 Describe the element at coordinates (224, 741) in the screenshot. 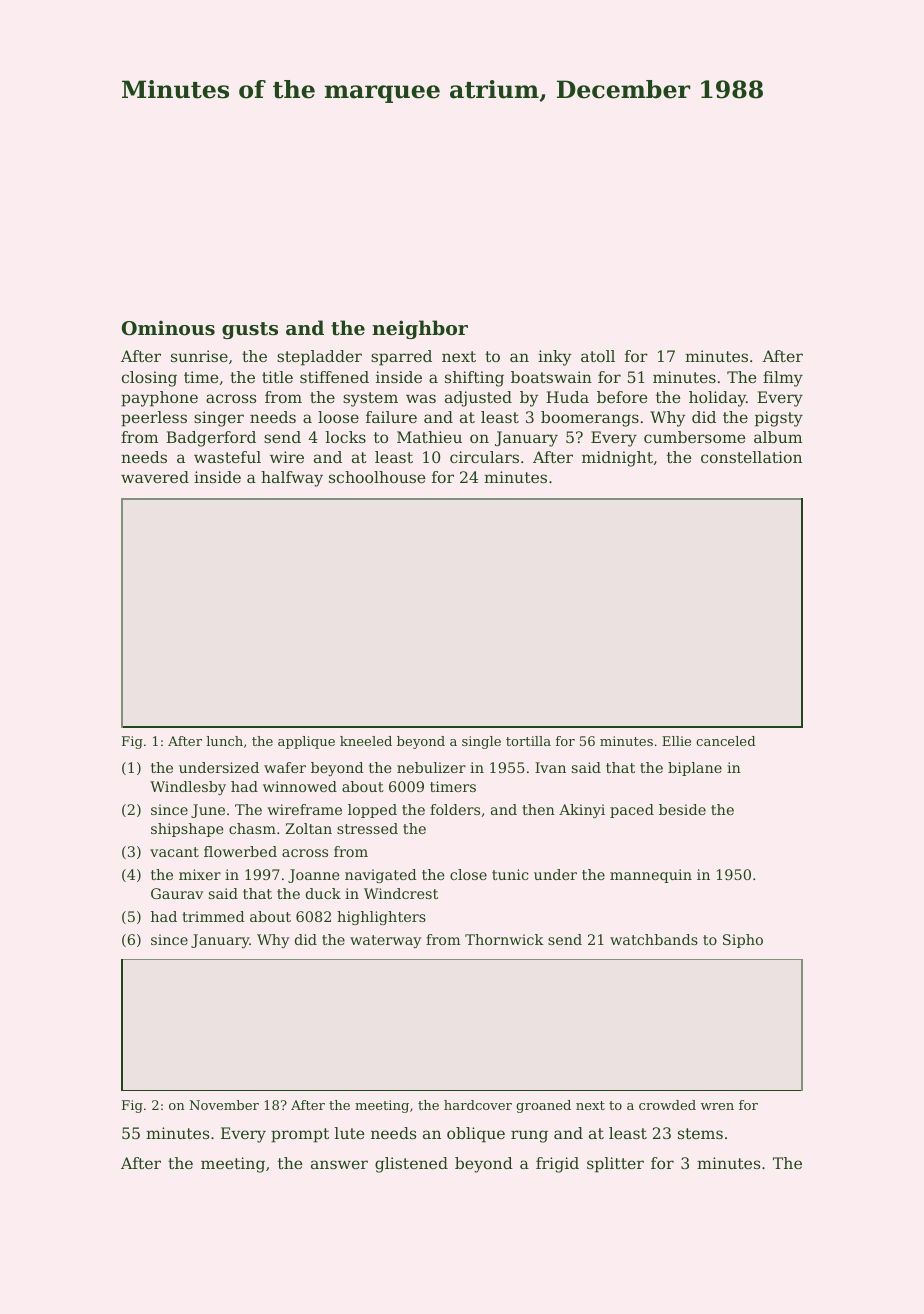

I see `lunch` at that location.
